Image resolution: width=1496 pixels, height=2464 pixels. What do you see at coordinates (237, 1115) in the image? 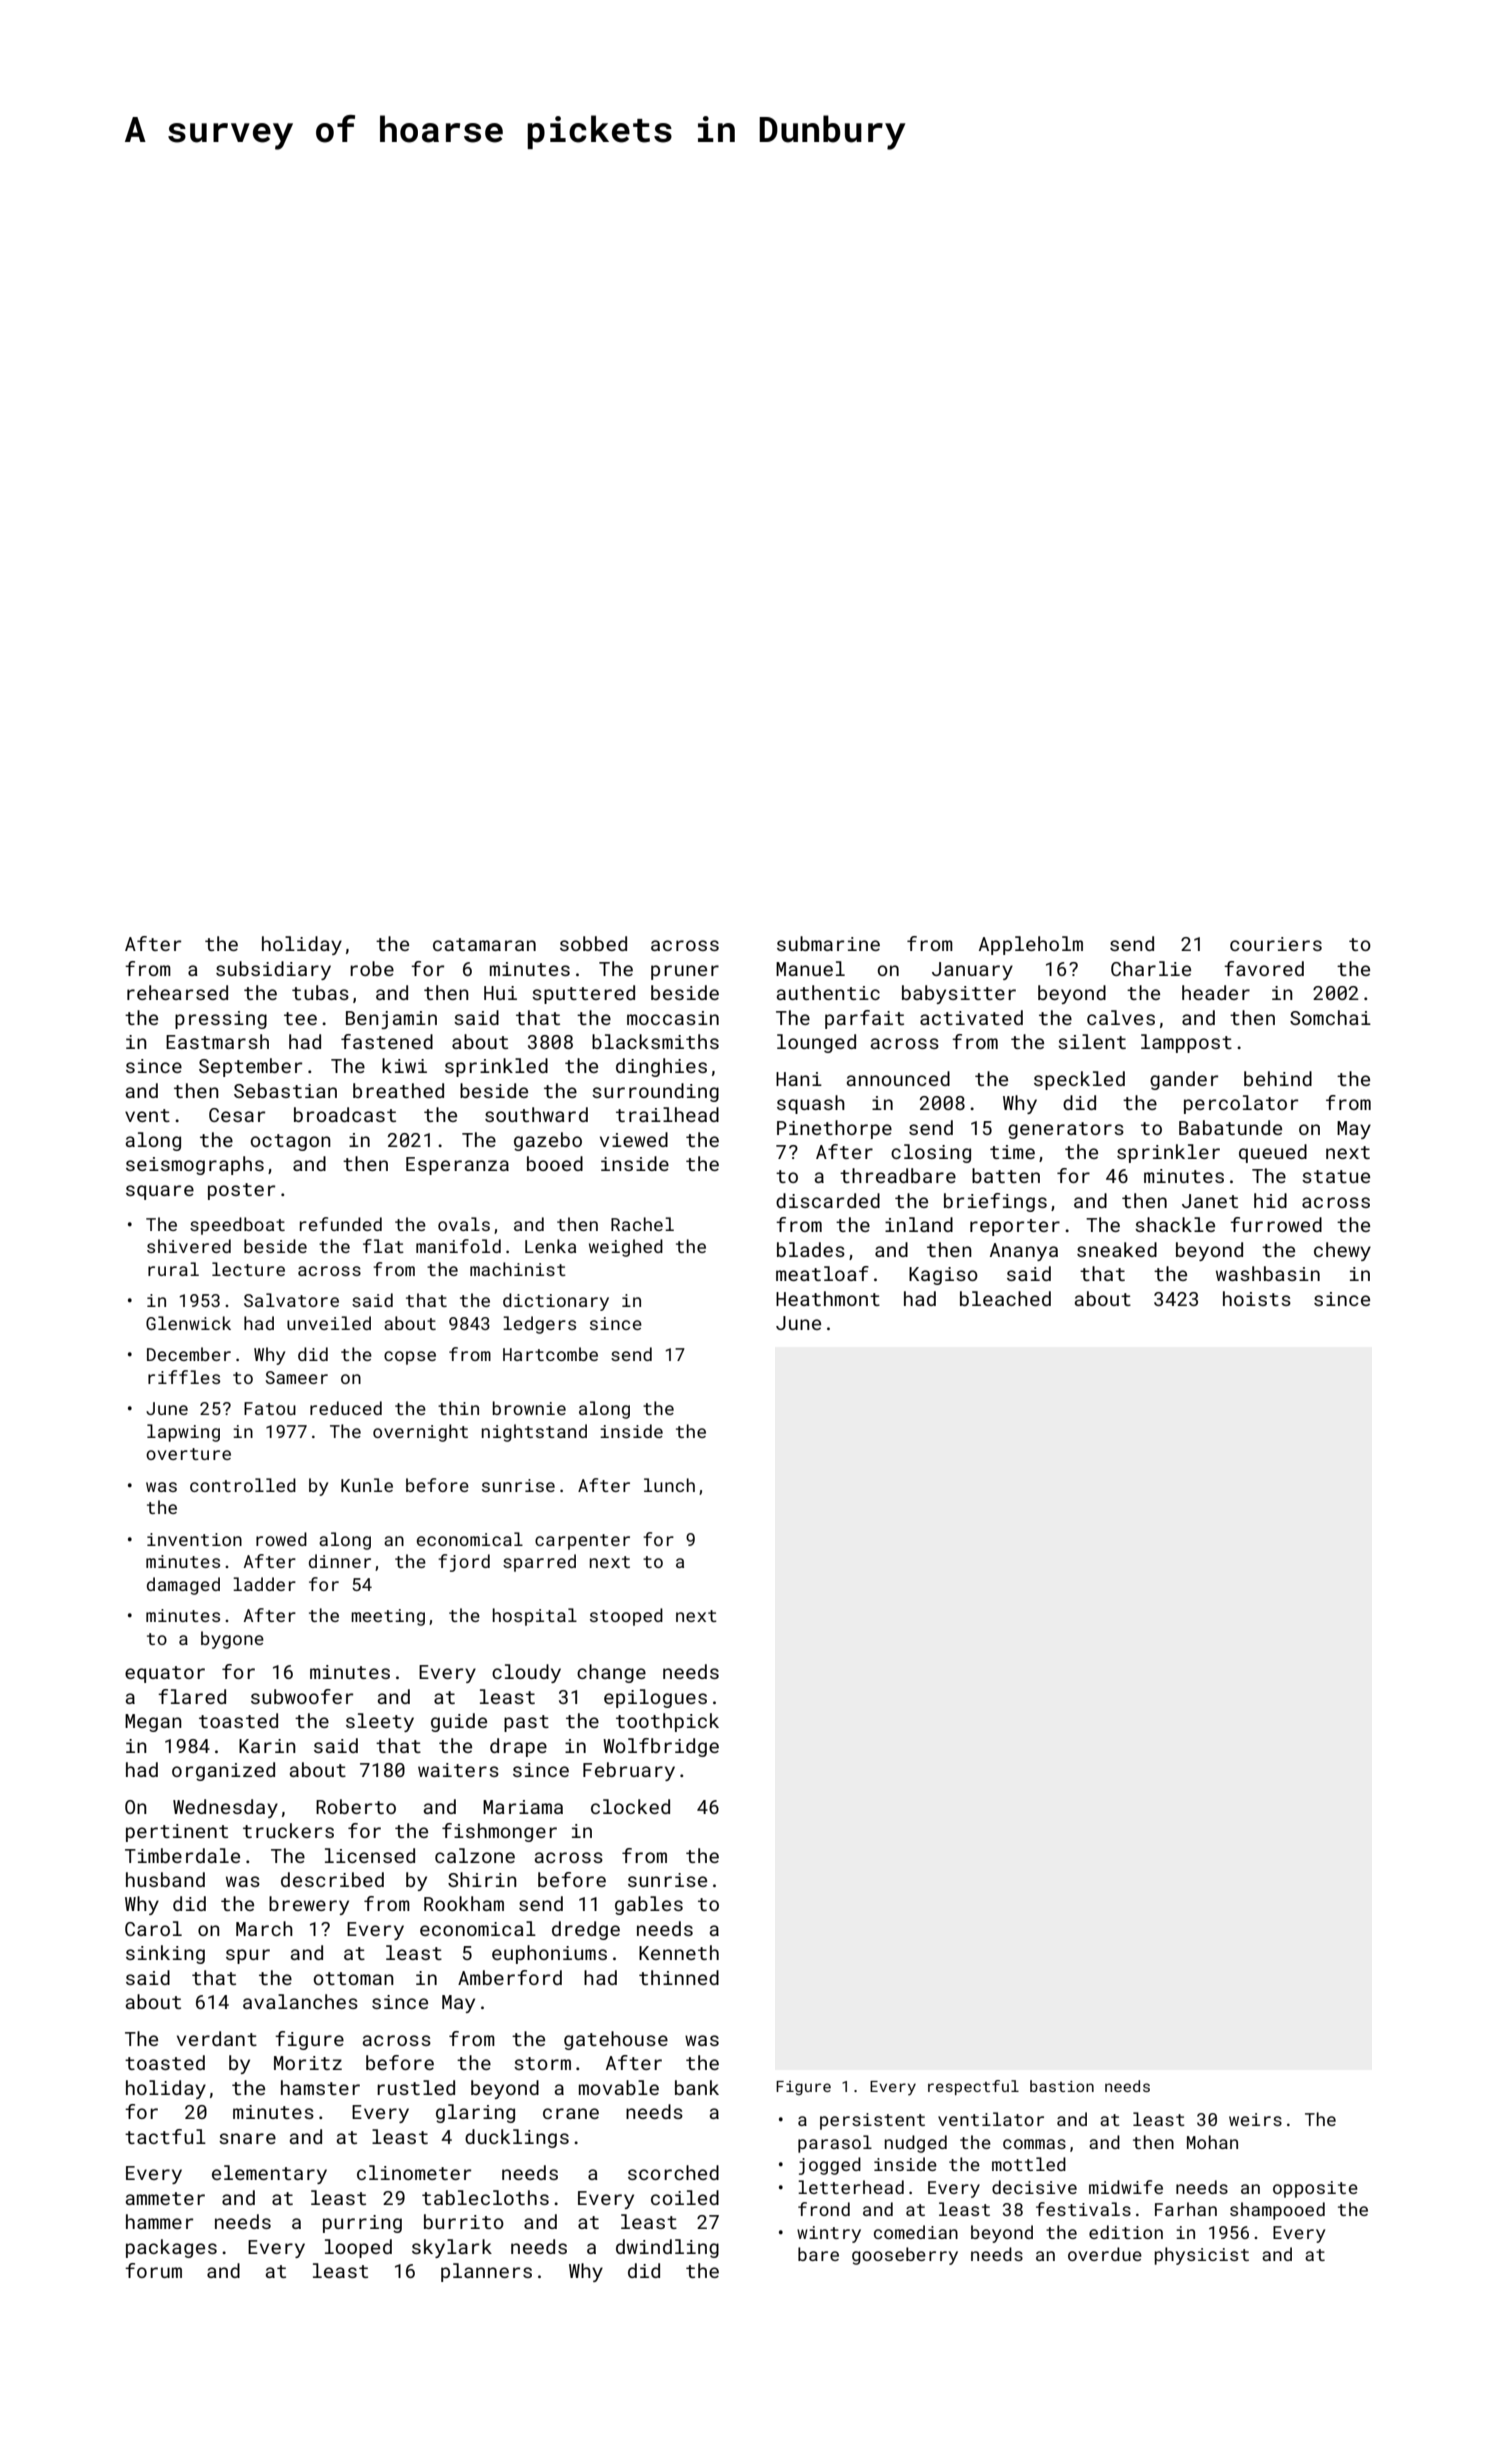
I see `Cesar` at bounding box center [237, 1115].
